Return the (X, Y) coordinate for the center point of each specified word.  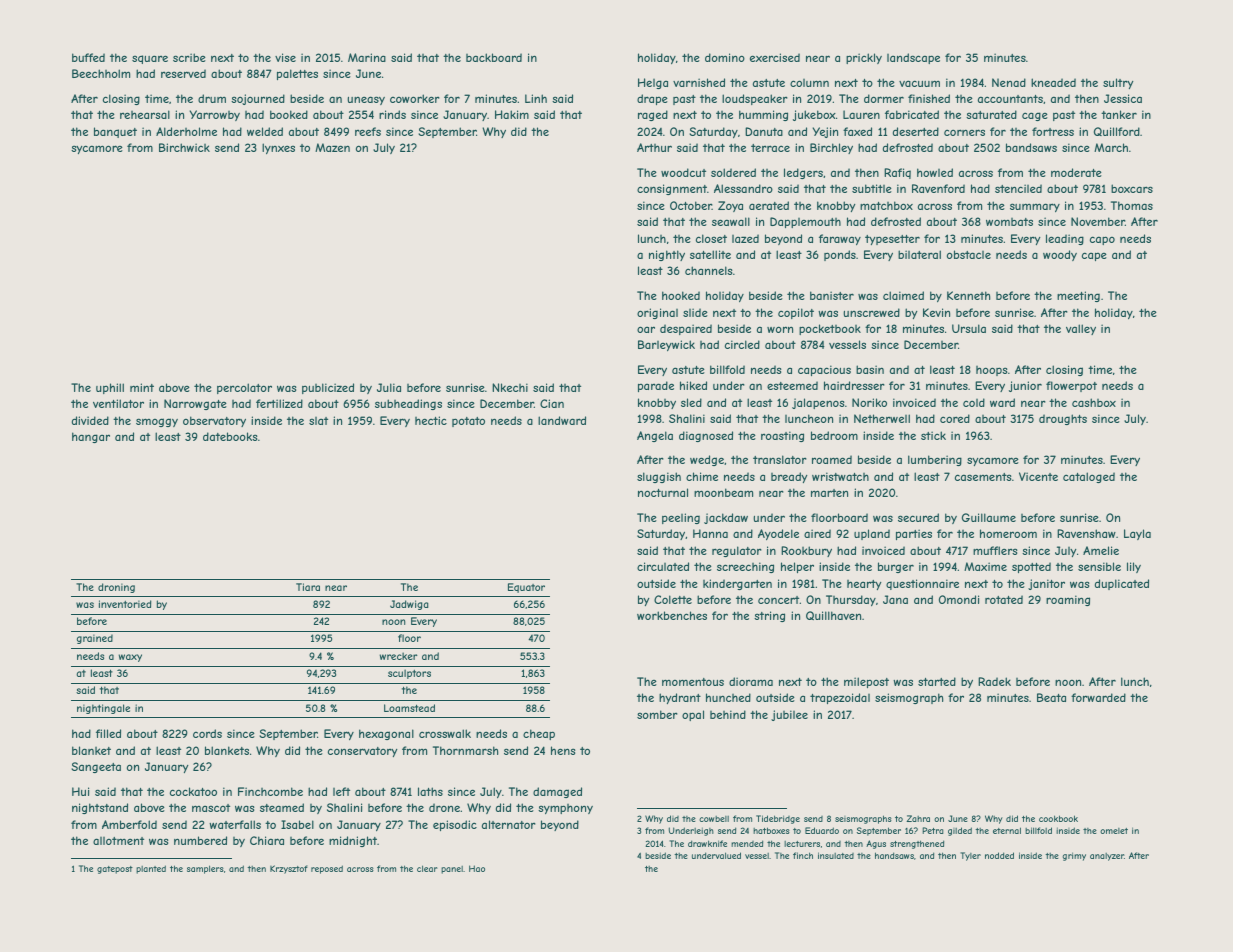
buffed (88, 57)
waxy (130, 658)
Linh (536, 98)
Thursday (851, 601)
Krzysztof (289, 869)
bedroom (834, 435)
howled (935, 172)
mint (142, 387)
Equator (526, 588)
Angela (655, 436)
